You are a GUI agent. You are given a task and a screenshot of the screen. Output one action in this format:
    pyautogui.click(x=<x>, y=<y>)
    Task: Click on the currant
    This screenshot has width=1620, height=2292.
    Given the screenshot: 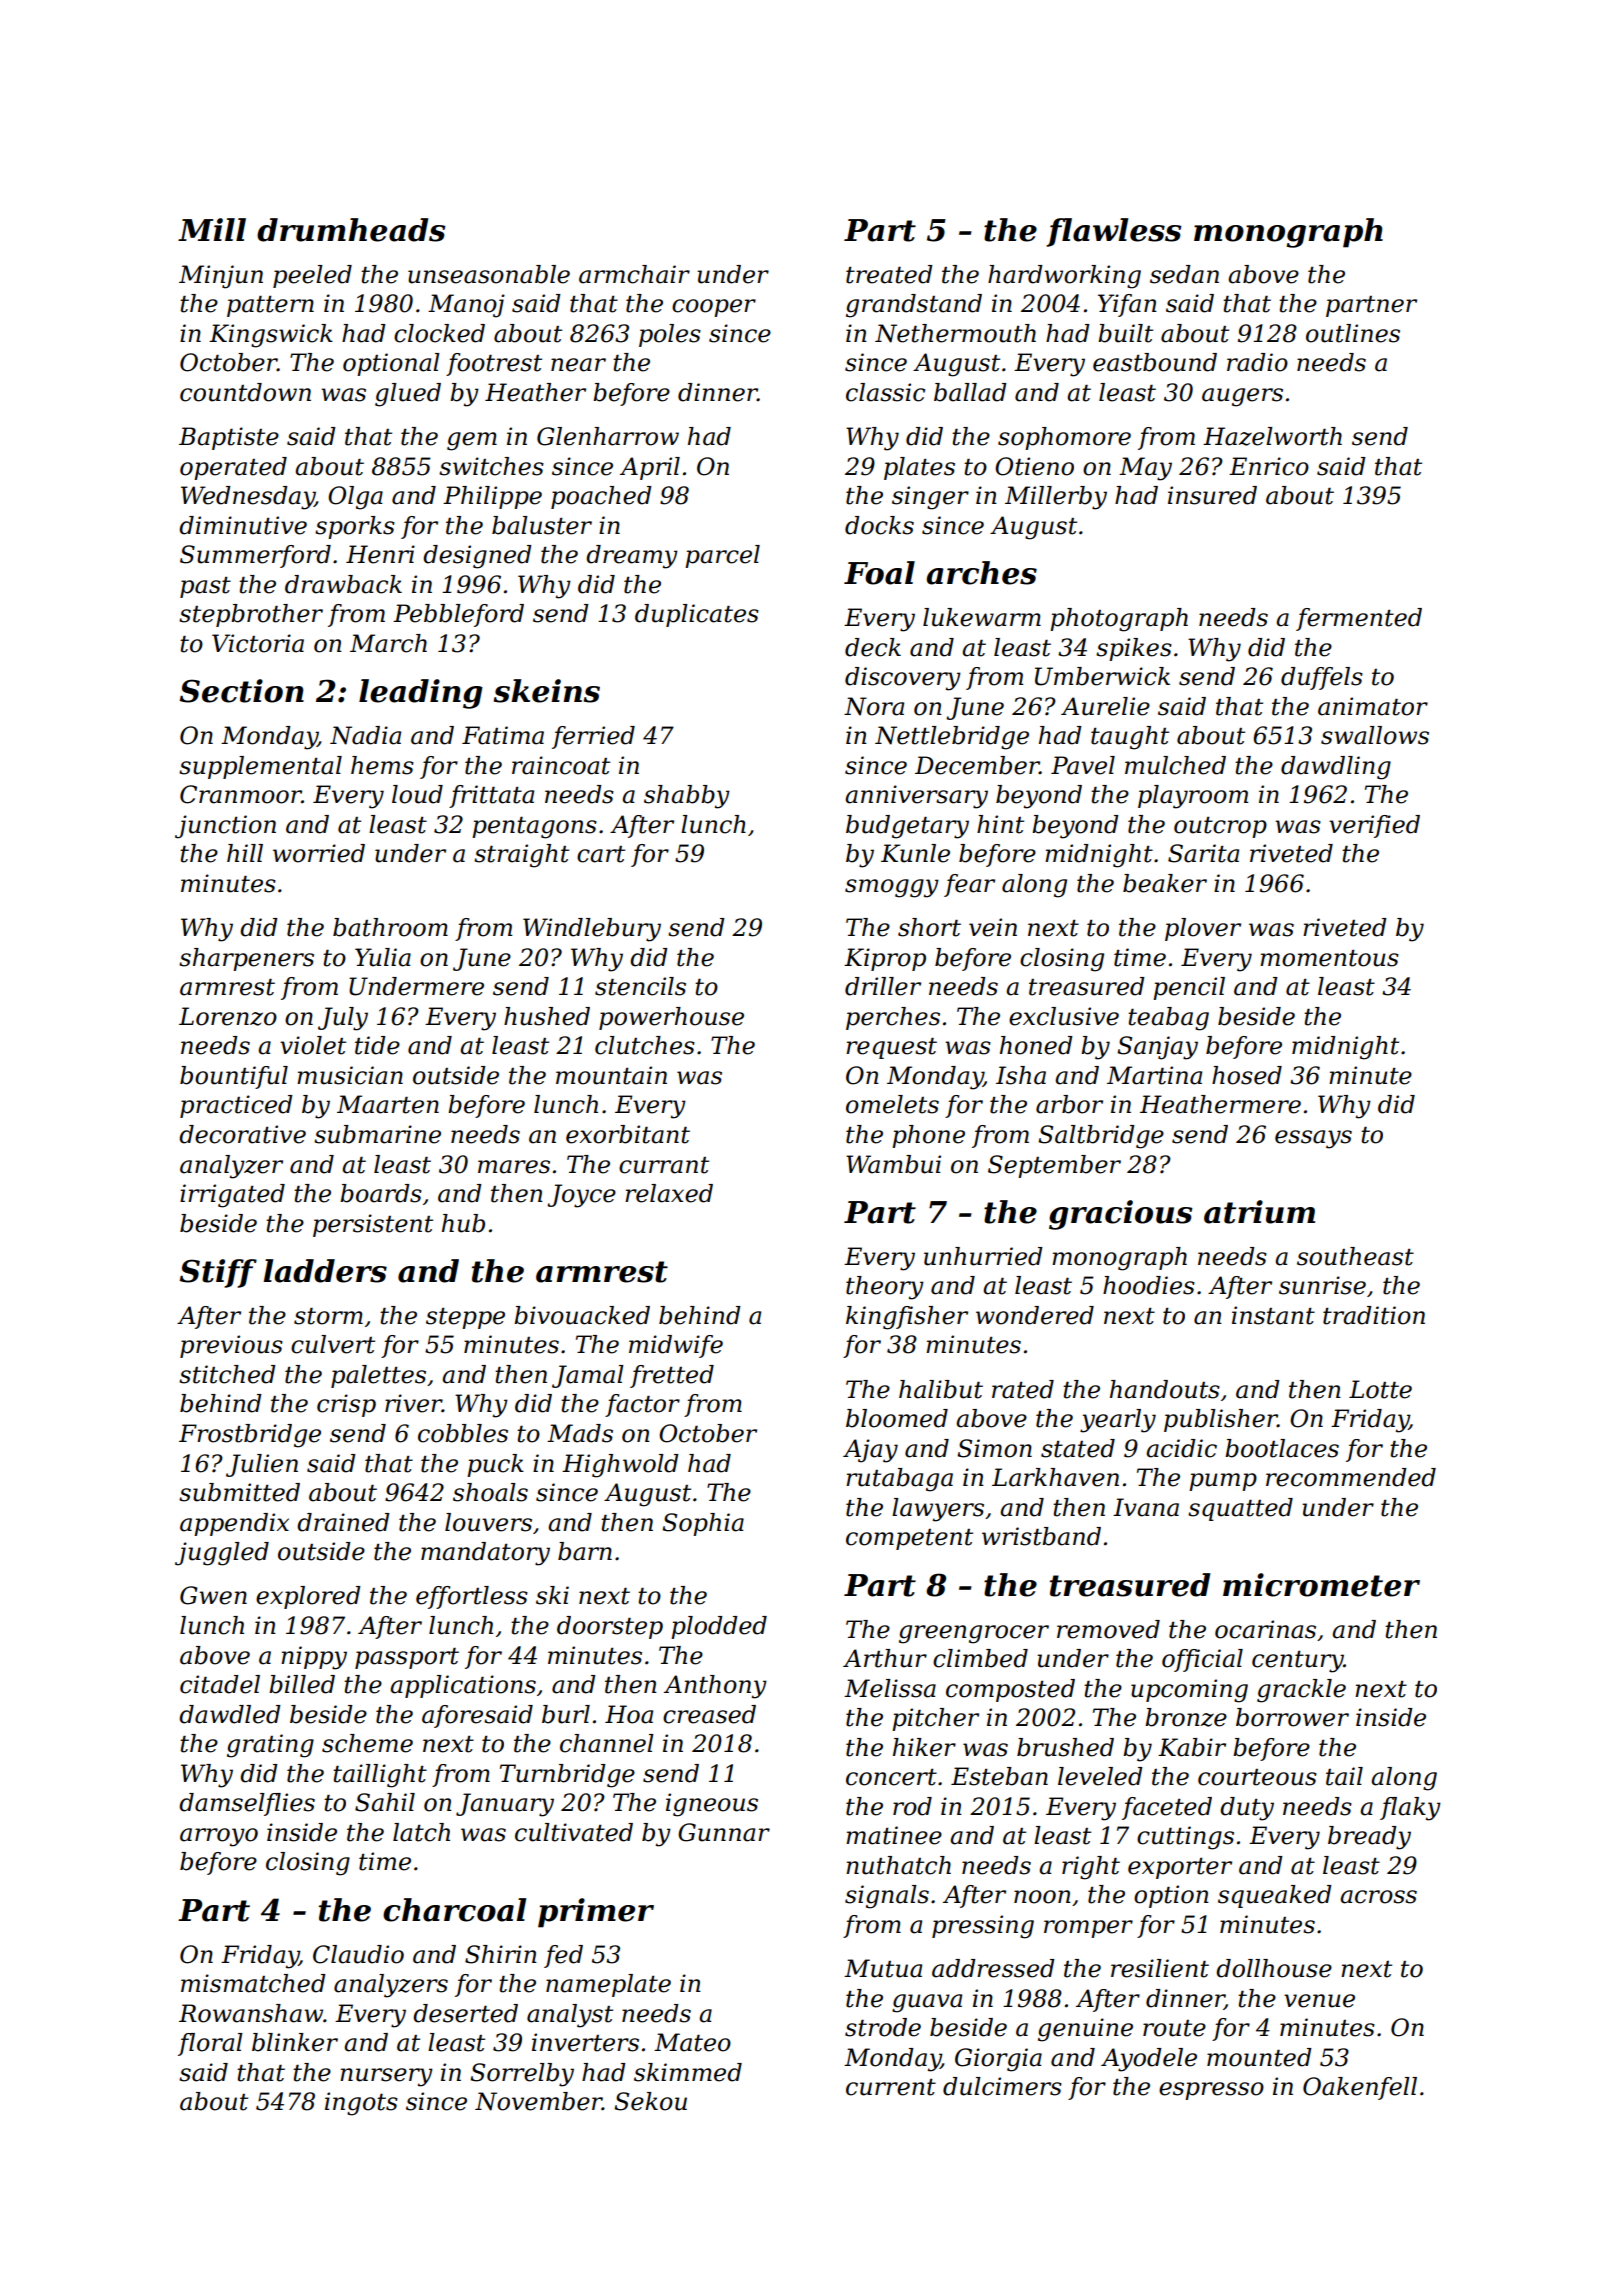 What is the action you would take?
    pyautogui.click(x=664, y=1165)
